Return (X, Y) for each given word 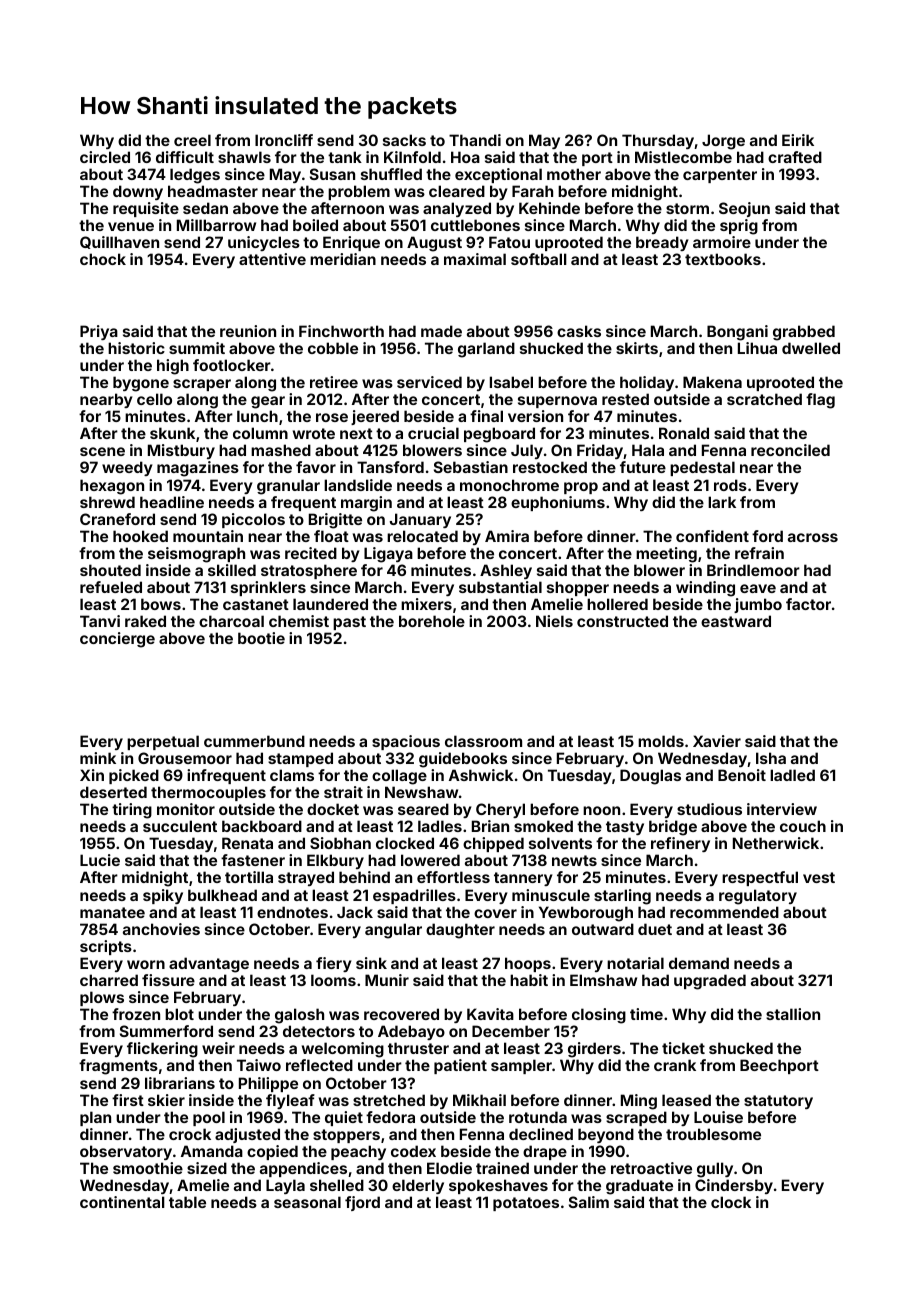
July (527, 451)
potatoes (526, 1204)
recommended (724, 912)
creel (192, 140)
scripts (106, 947)
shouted (110, 570)
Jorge (723, 142)
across (813, 537)
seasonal (307, 1202)
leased (686, 1100)
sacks (404, 140)
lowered (430, 860)
